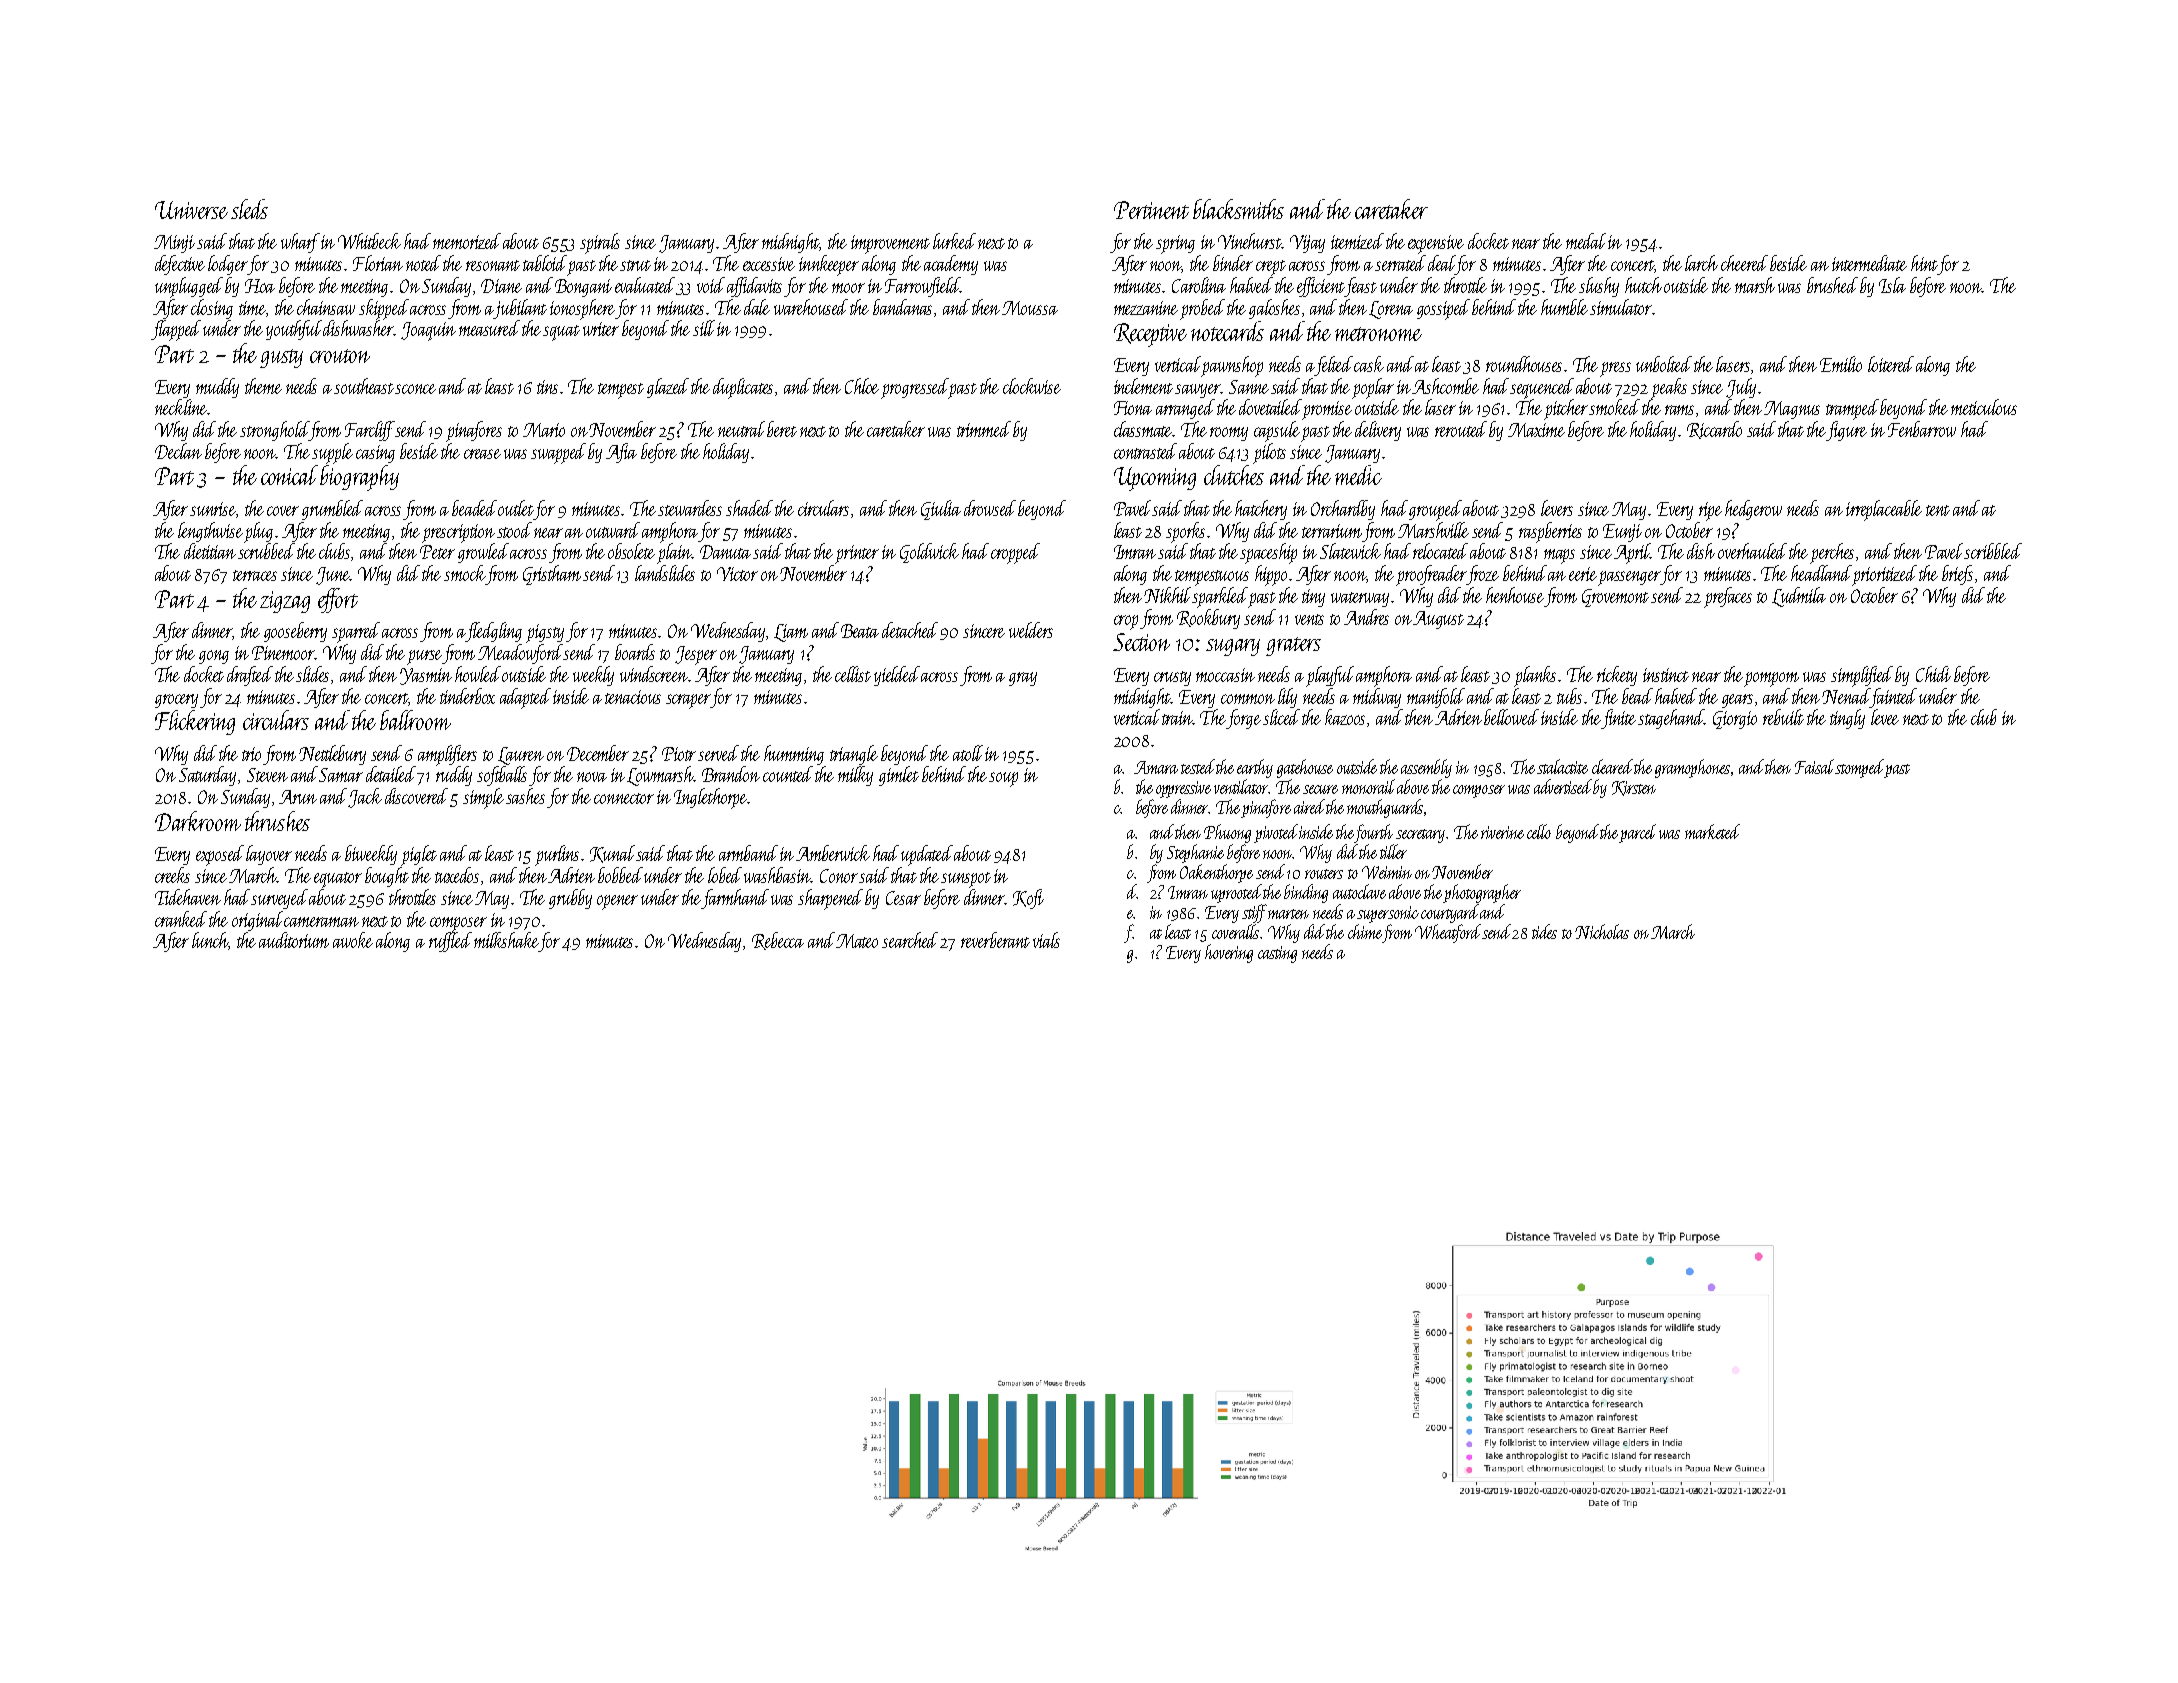  What do you see at coordinates (294, 940) in the screenshot?
I see `auditorium` at bounding box center [294, 940].
